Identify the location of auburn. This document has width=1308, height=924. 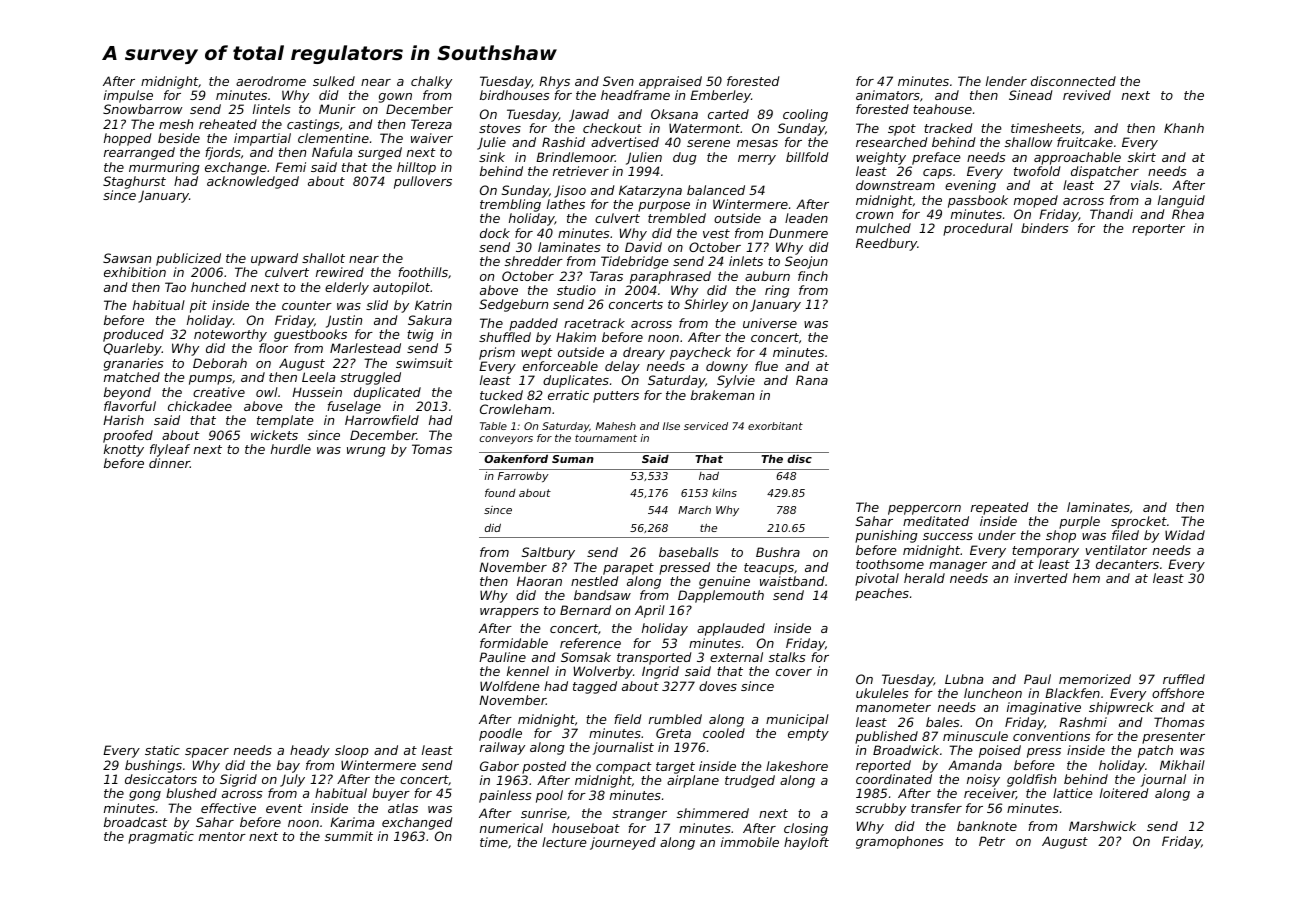
(767, 276).
